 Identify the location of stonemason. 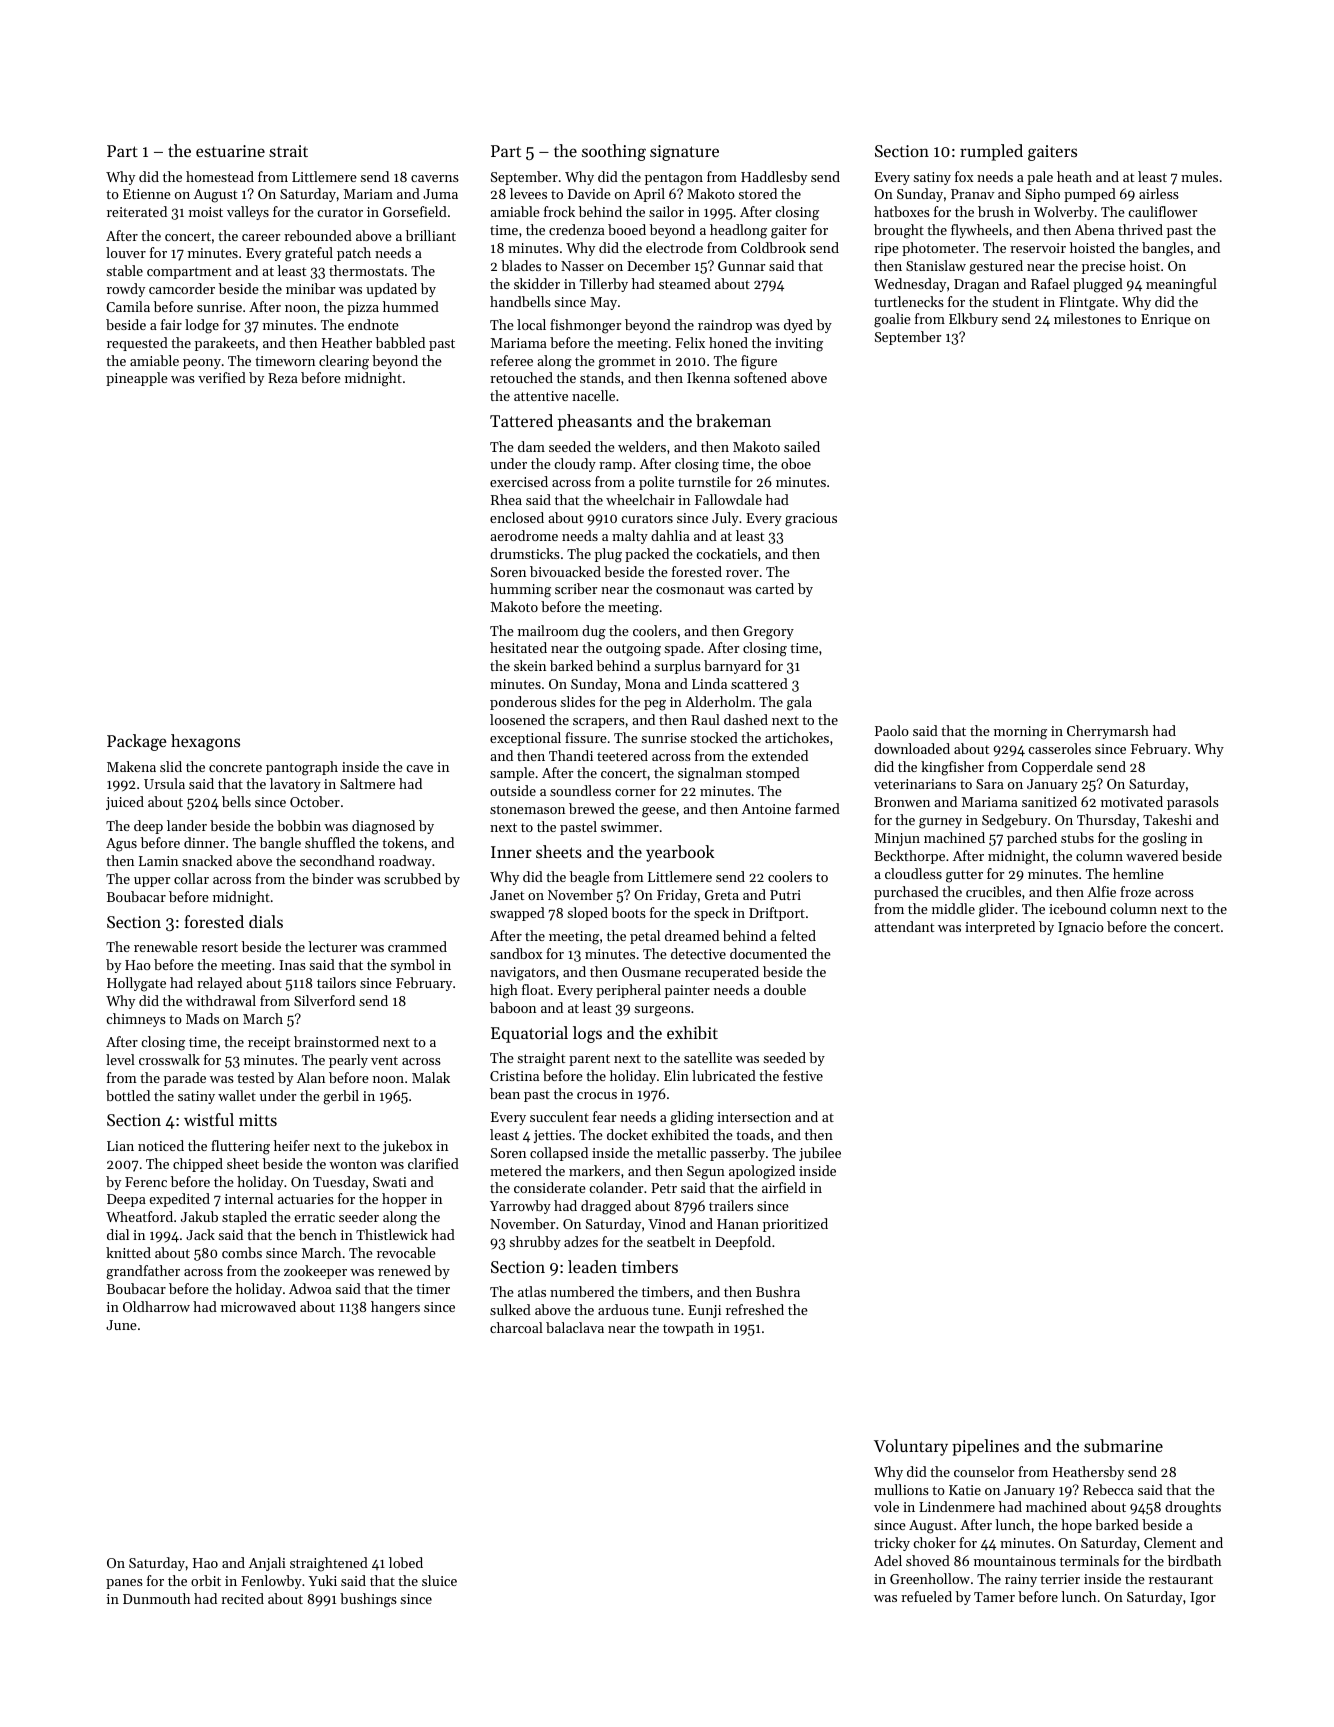
(527, 809).
